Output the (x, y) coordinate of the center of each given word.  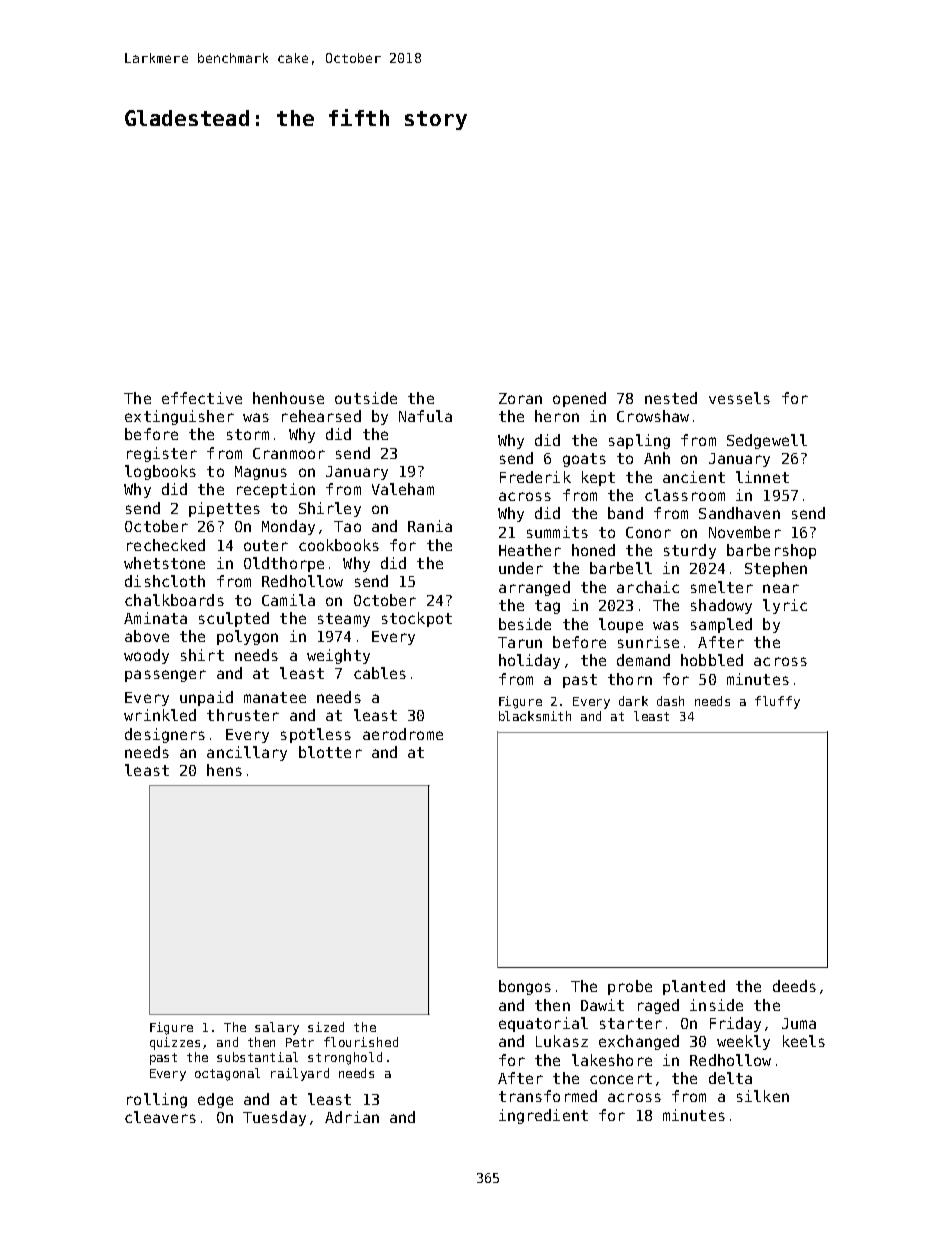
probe (630, 987)
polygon (247, 637)
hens (224, 770)
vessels (739, 398)
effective (202, 398)
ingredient (543, 1116)
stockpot (417, 619)
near (781, 588)
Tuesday (274, 1118)
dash (670, 701)
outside (366, 398)
